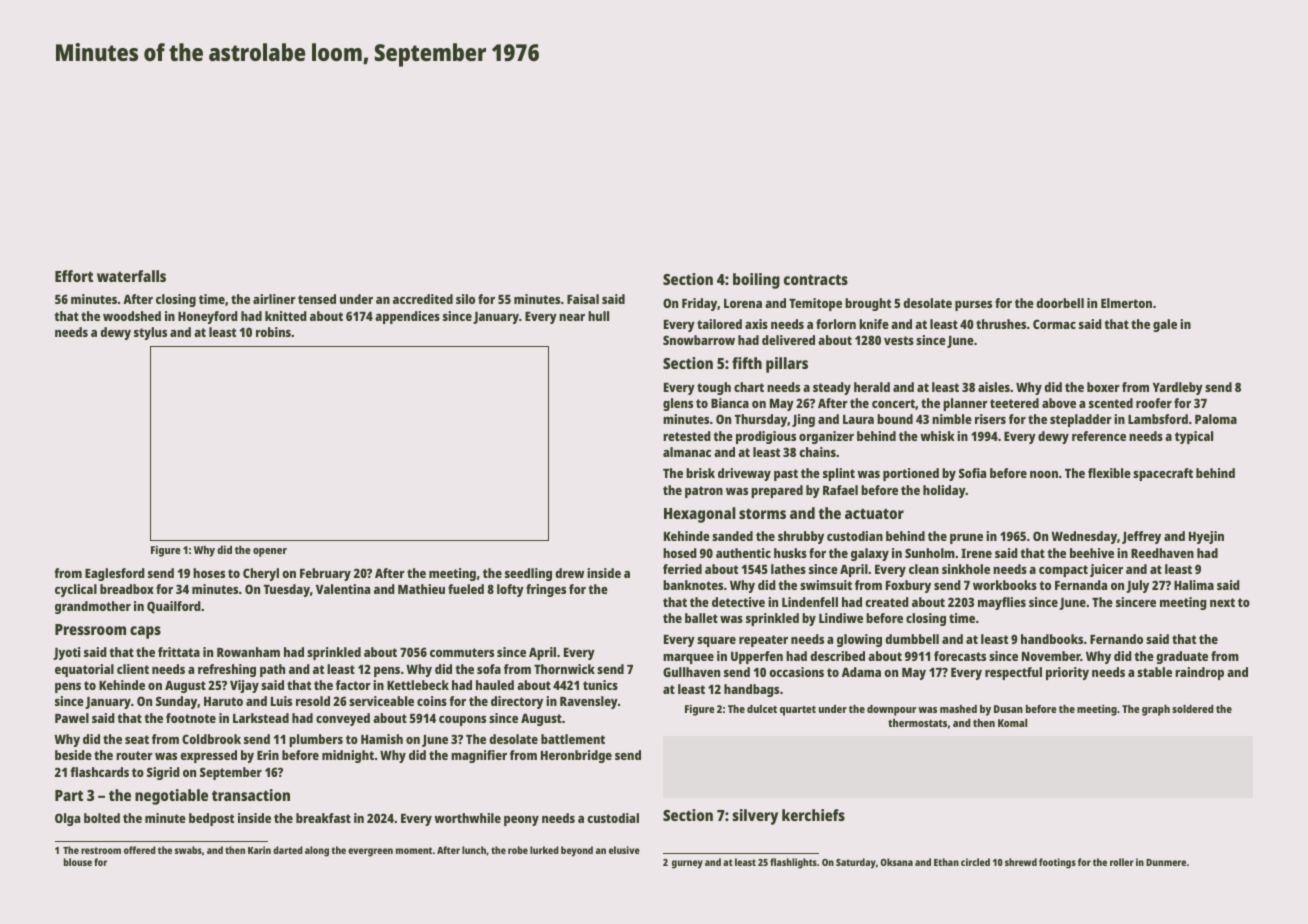 The image size is (1308, 924). What do you see at coordinates (131, 276) in the image?
I see `waterfalls` at bounding box center [131, 276].
